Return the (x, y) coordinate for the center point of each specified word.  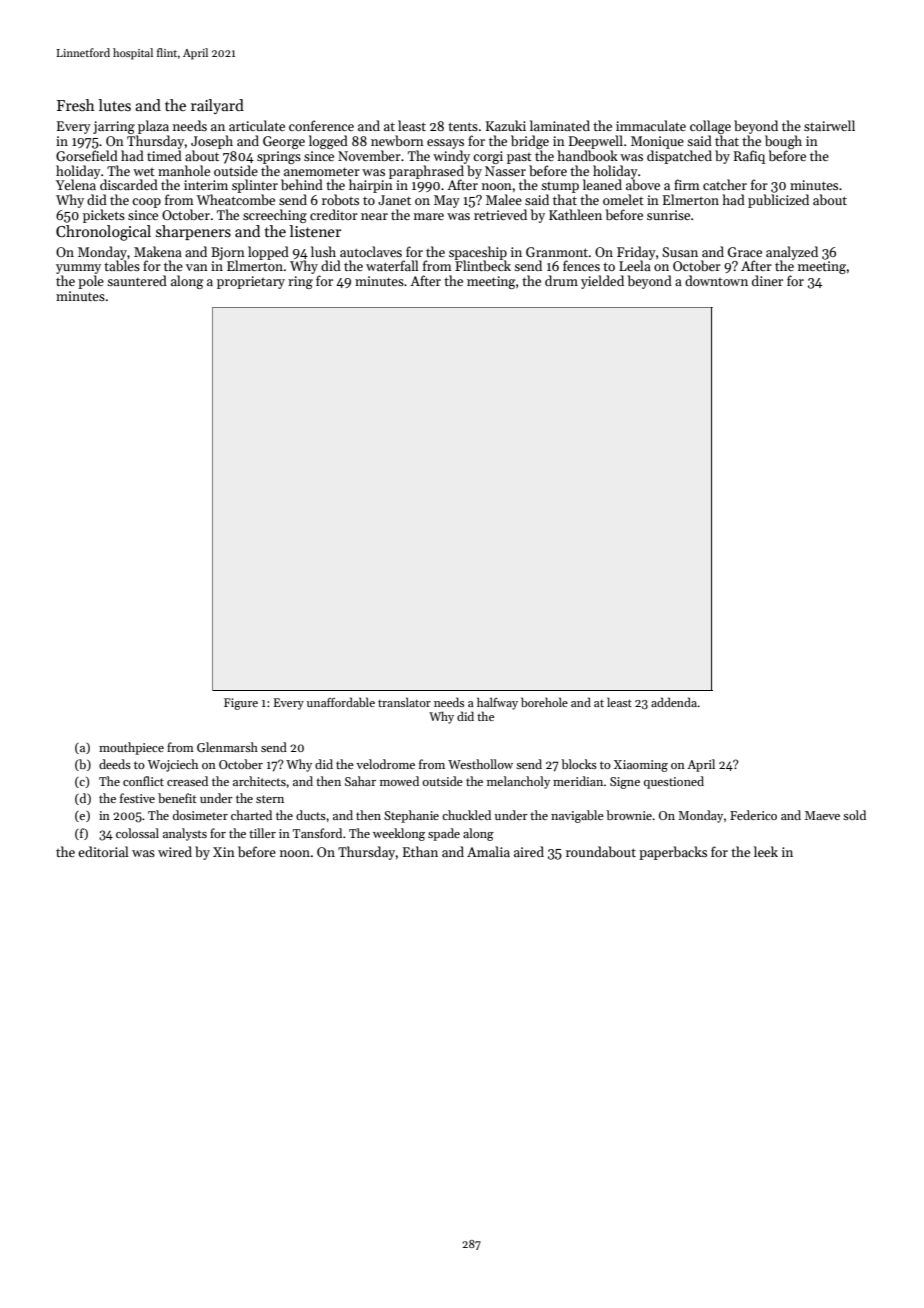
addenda (674, 702)
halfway (497, 703)
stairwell (829, 125)
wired (175, 851)
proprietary (251, 282)
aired (529, 851)
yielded (602, 282)
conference (321, 125)
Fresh (76, 105)
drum (561, 280)
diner (767, 280)
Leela (635, 265)
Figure (241, 704)
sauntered (137, 280)
